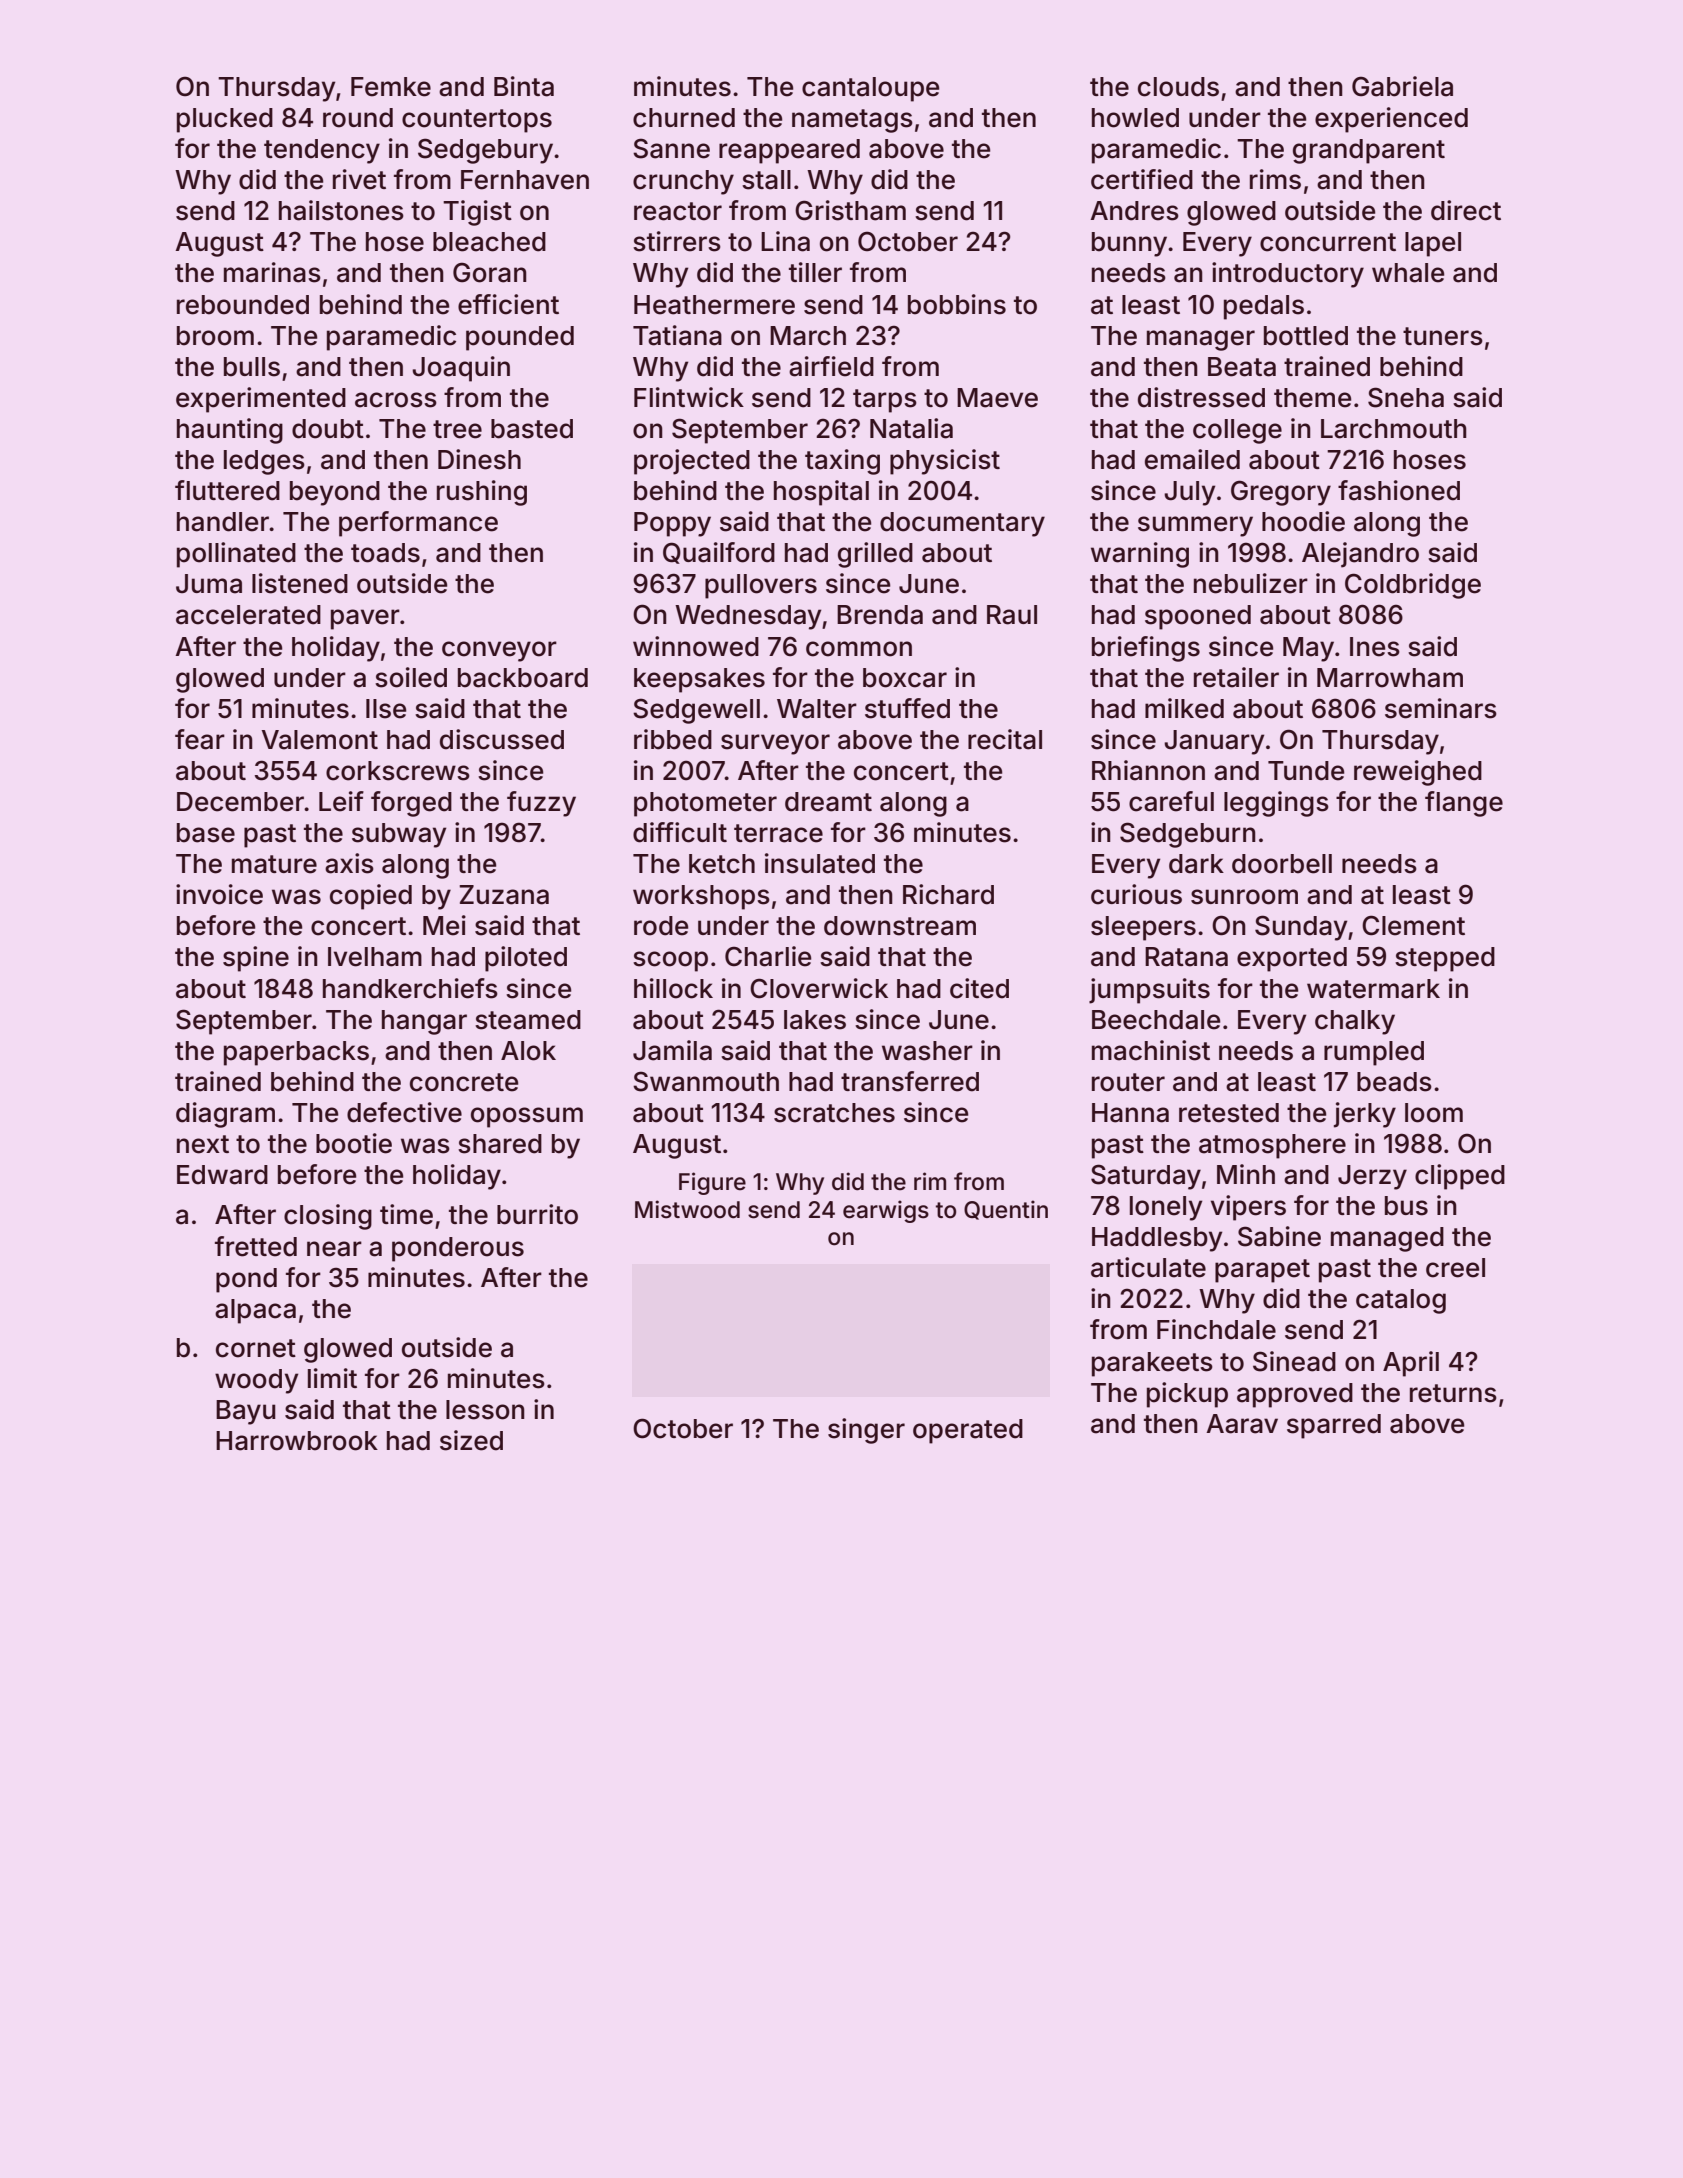 Image resolution: width=1683 pixels, height=2178 pixels. Describe the element at coordinates (1402, 86) in the screenshot. I see `Gabriela` at that location.
